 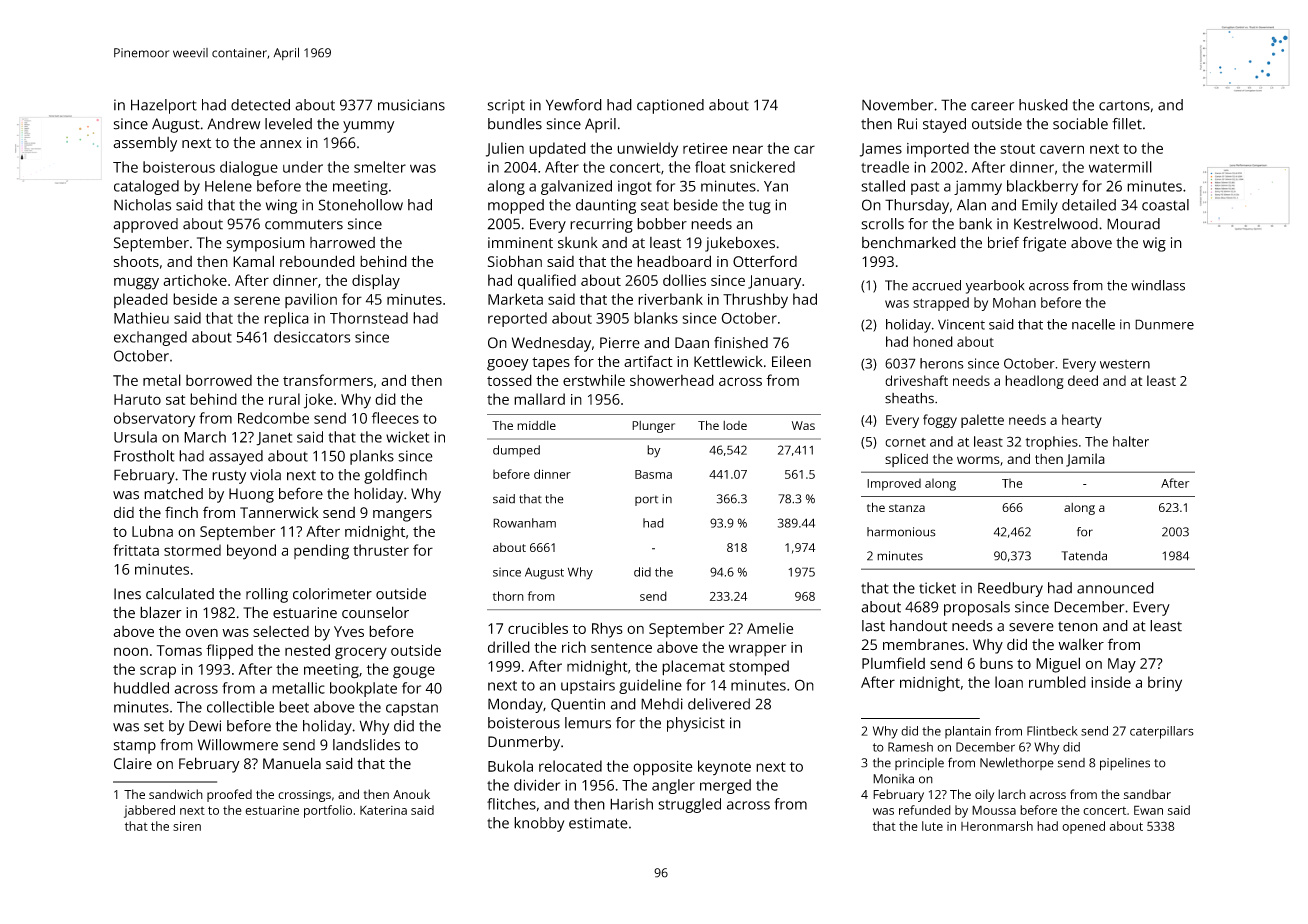 What do you see at coordinates (684, 280) in the screenshot?
I see `dollies` at bounding box center [684, 280].
